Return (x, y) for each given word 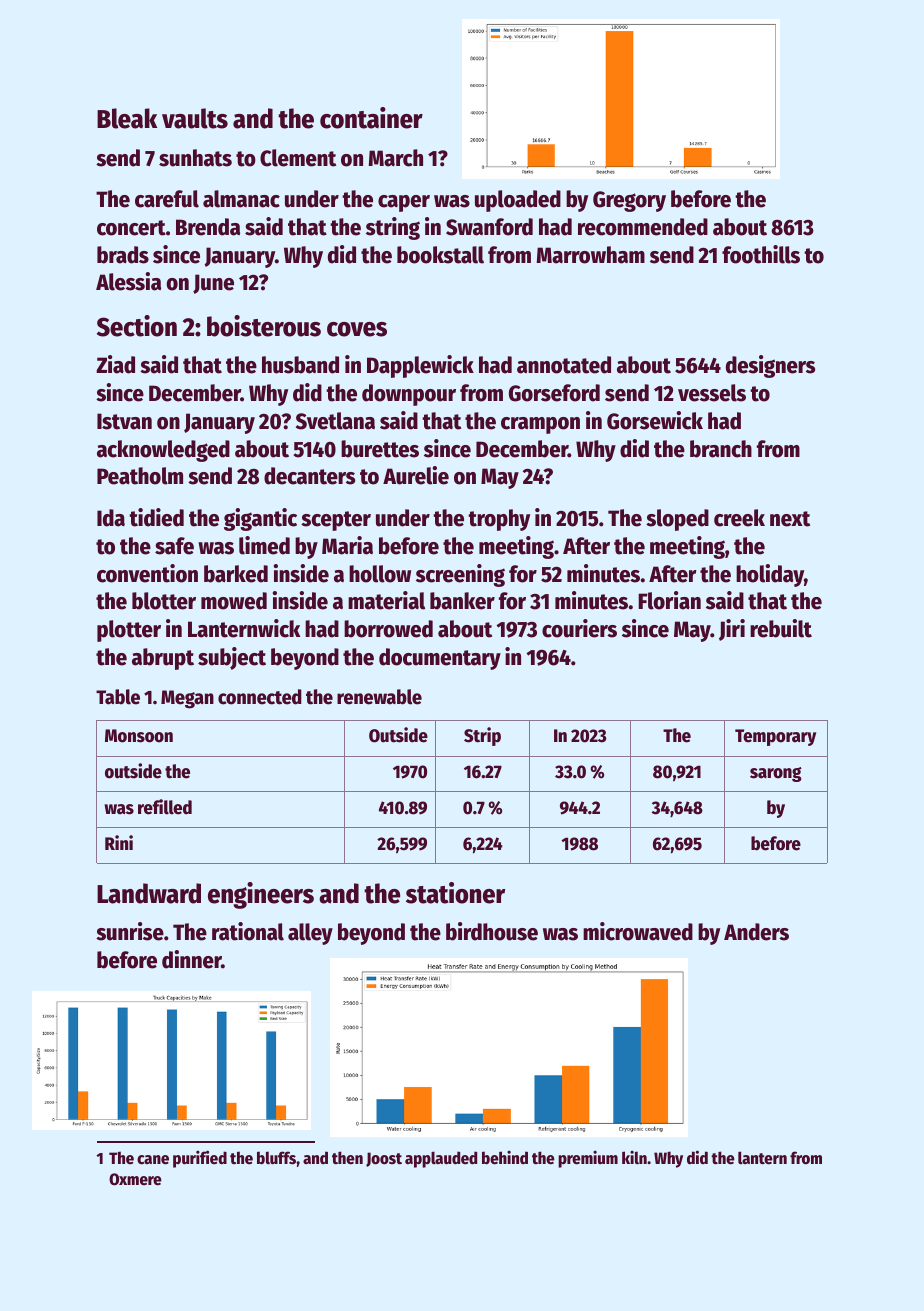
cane (153, 1160)
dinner (192, 959)
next (790, 519)
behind (505, 1157)
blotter (164, 601)
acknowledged (163, 451)
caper (404, 203)
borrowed (388, 629)
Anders (756, 932)
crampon (540, 425)
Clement (298, 158)
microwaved (638, 931)
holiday (770, 575)
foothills (761, 254)
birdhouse (492, 931)
